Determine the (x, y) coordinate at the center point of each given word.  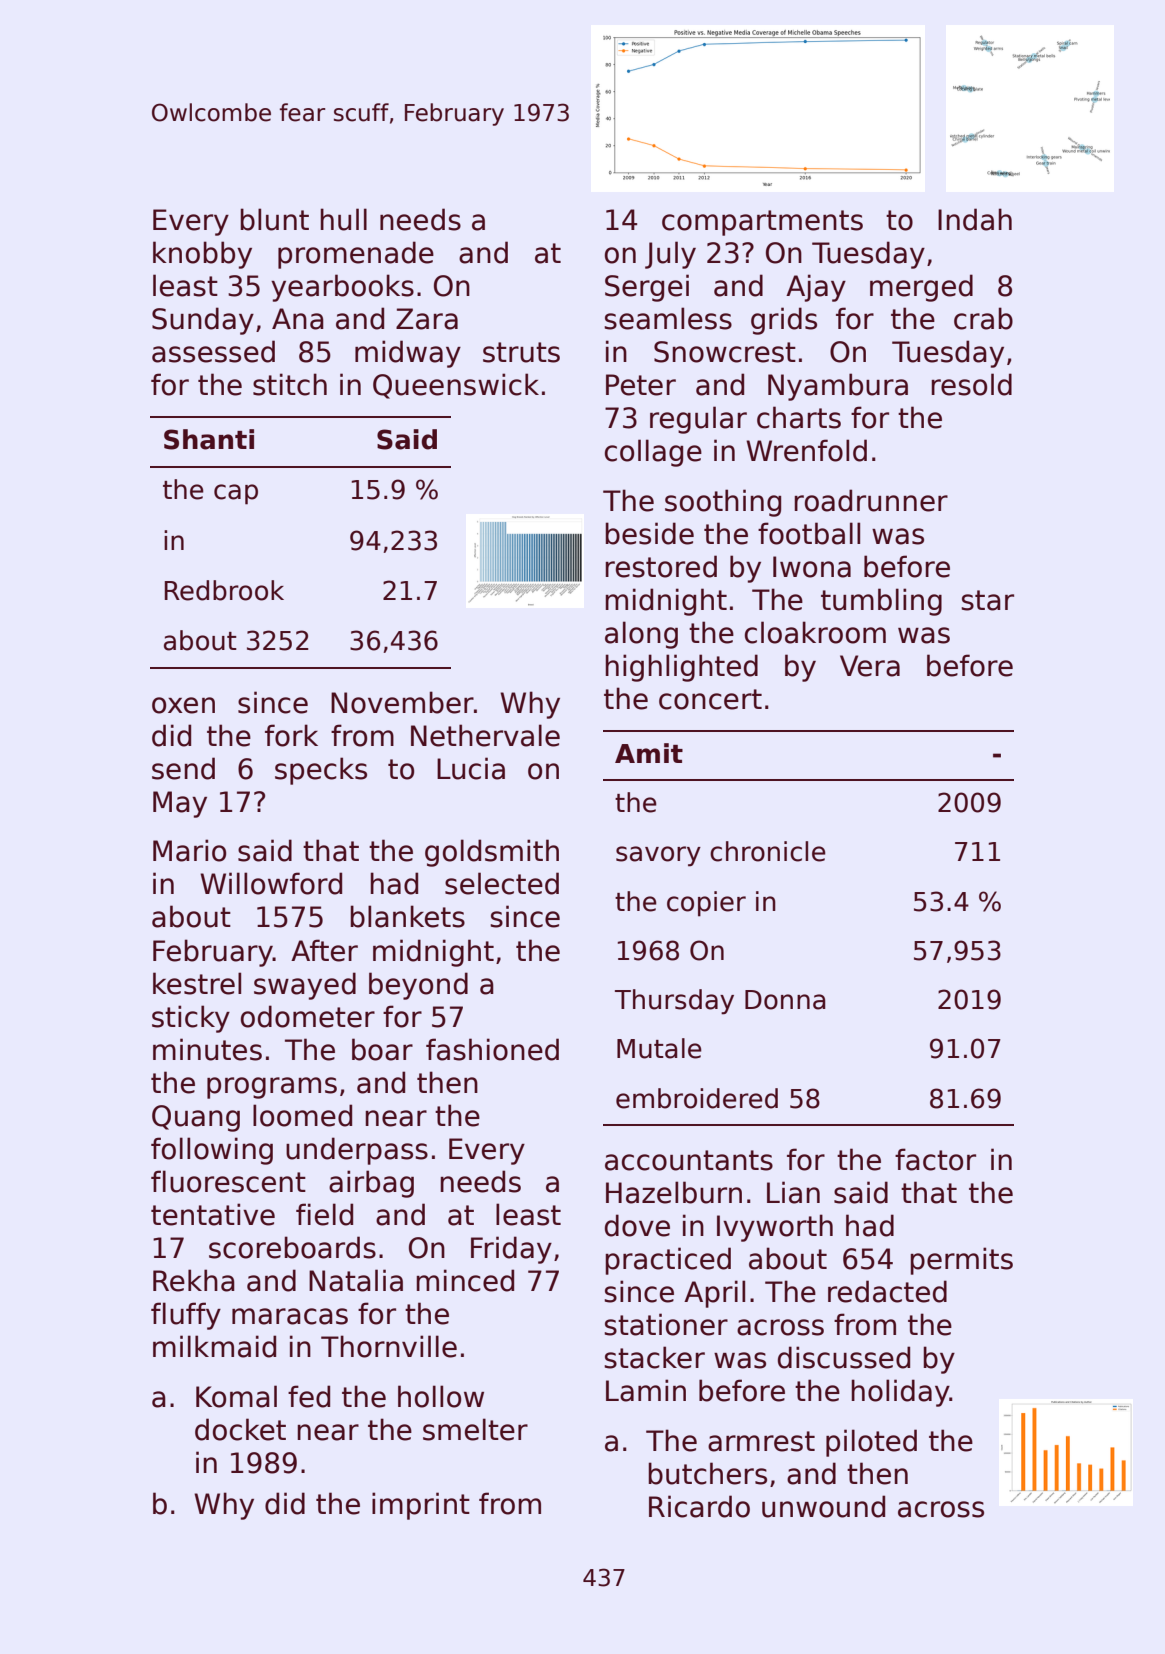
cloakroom (815, 632)
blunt (274, 219)
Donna (785, 1000)
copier (706, 904)
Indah (975, 219)
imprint (421, 1506)
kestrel (197, 983)
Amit (649, 753)
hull (343, 219)
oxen (183, 705)
